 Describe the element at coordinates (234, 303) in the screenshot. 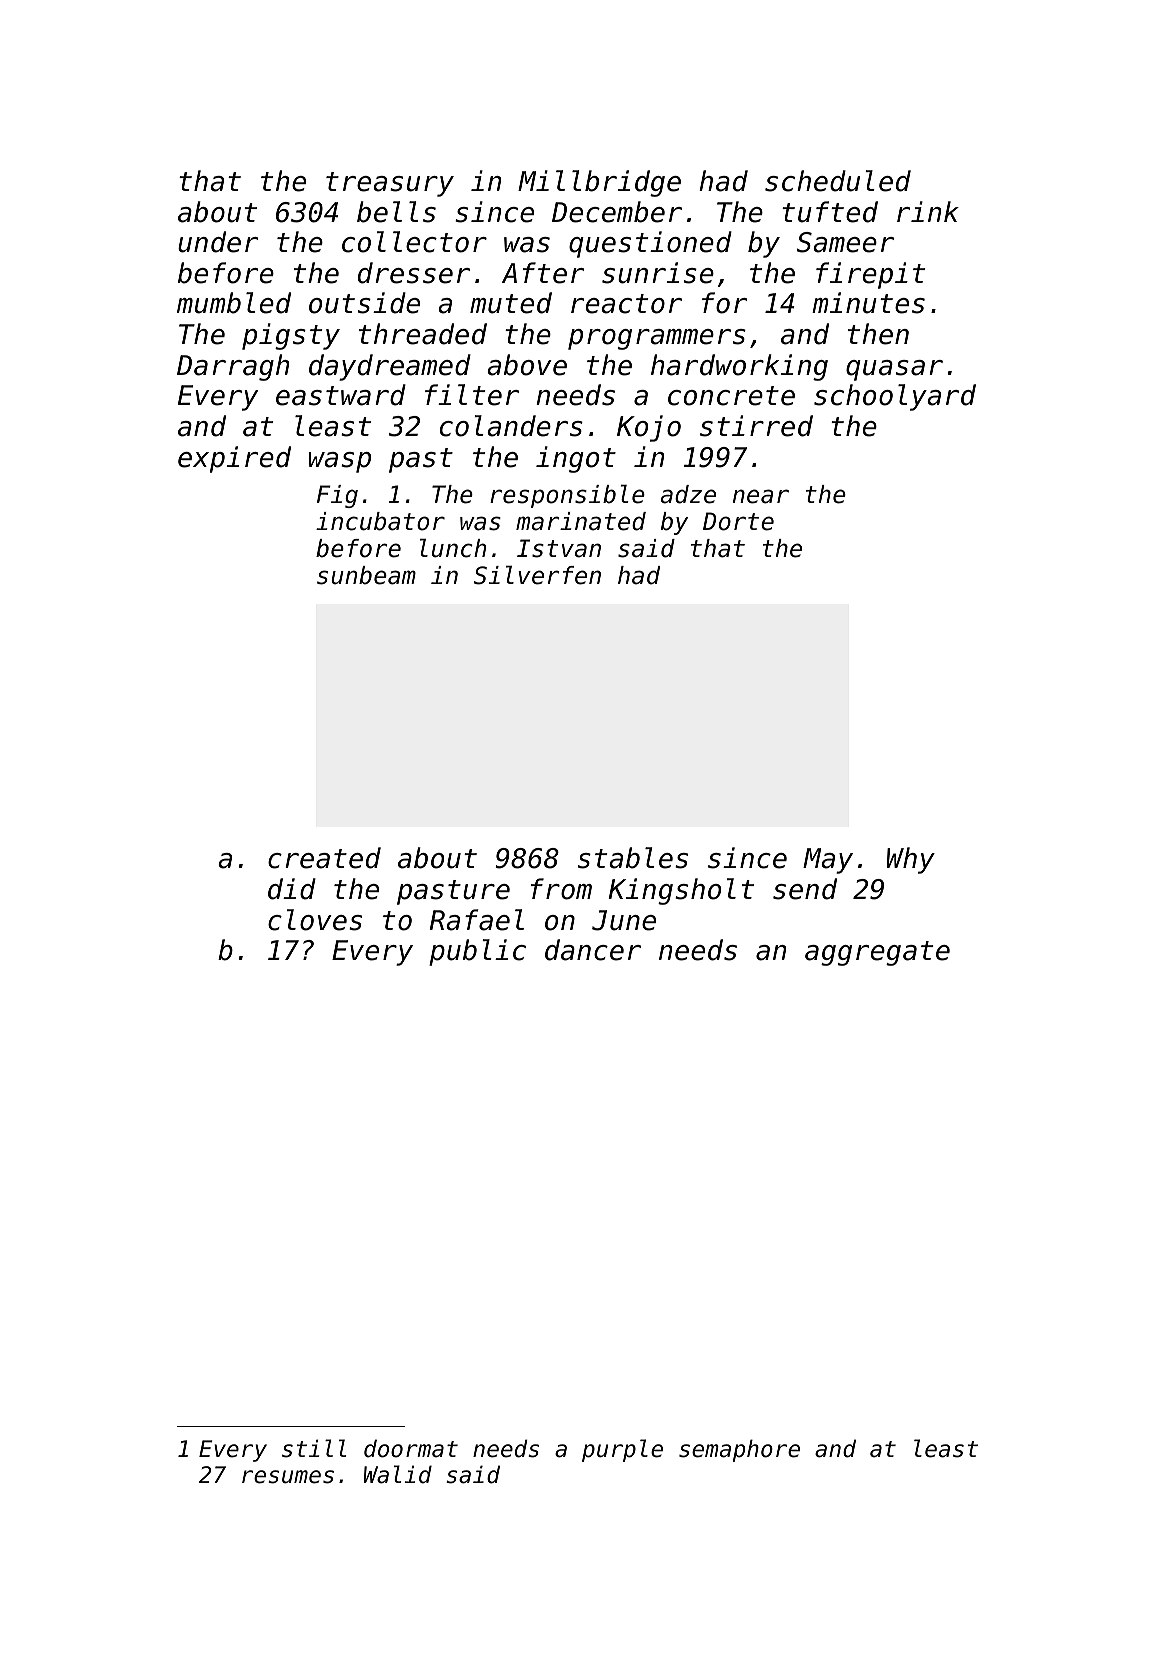

I see `mumbled` at that location.
